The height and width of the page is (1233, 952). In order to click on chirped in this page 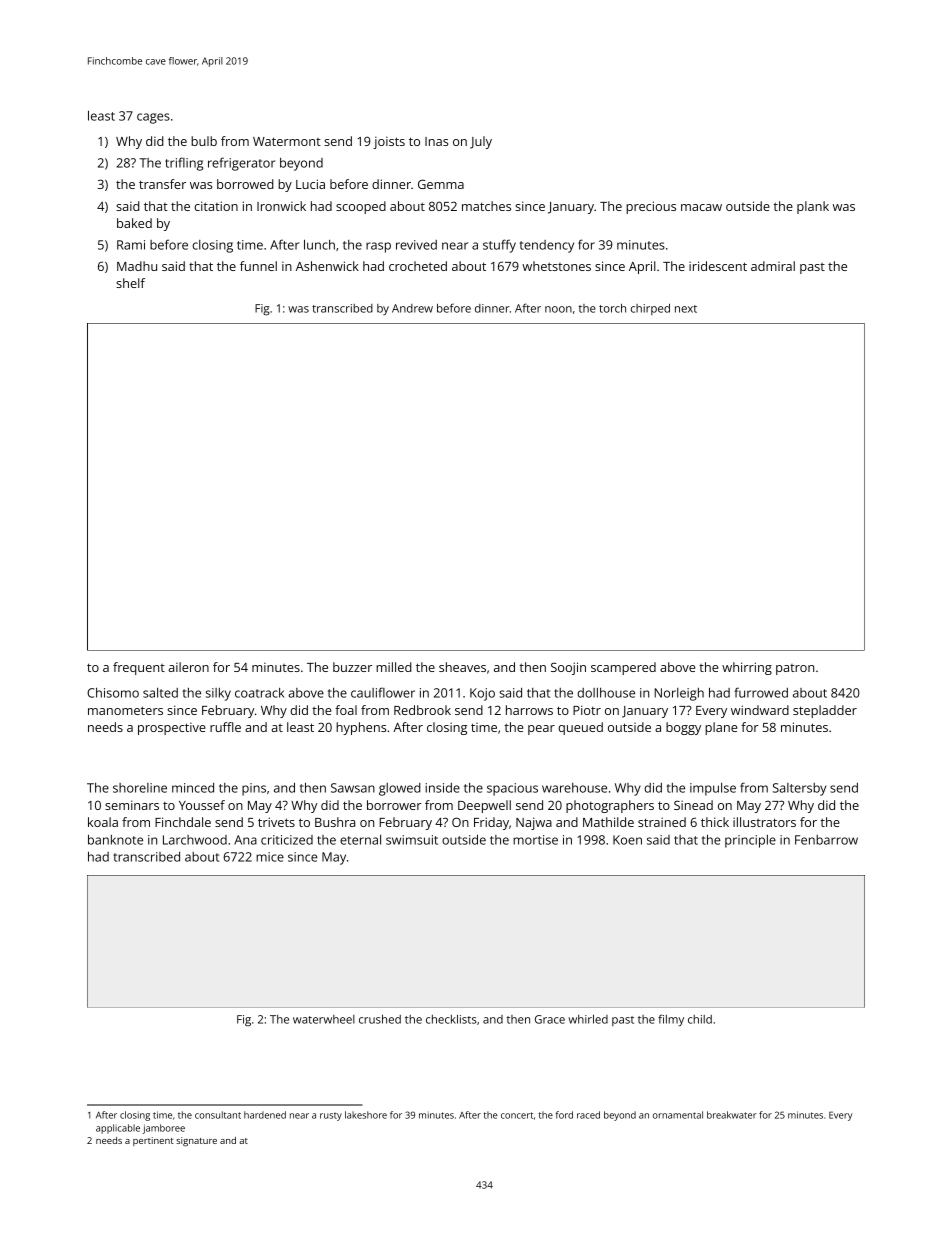, I will do `click(650, 309)`.
